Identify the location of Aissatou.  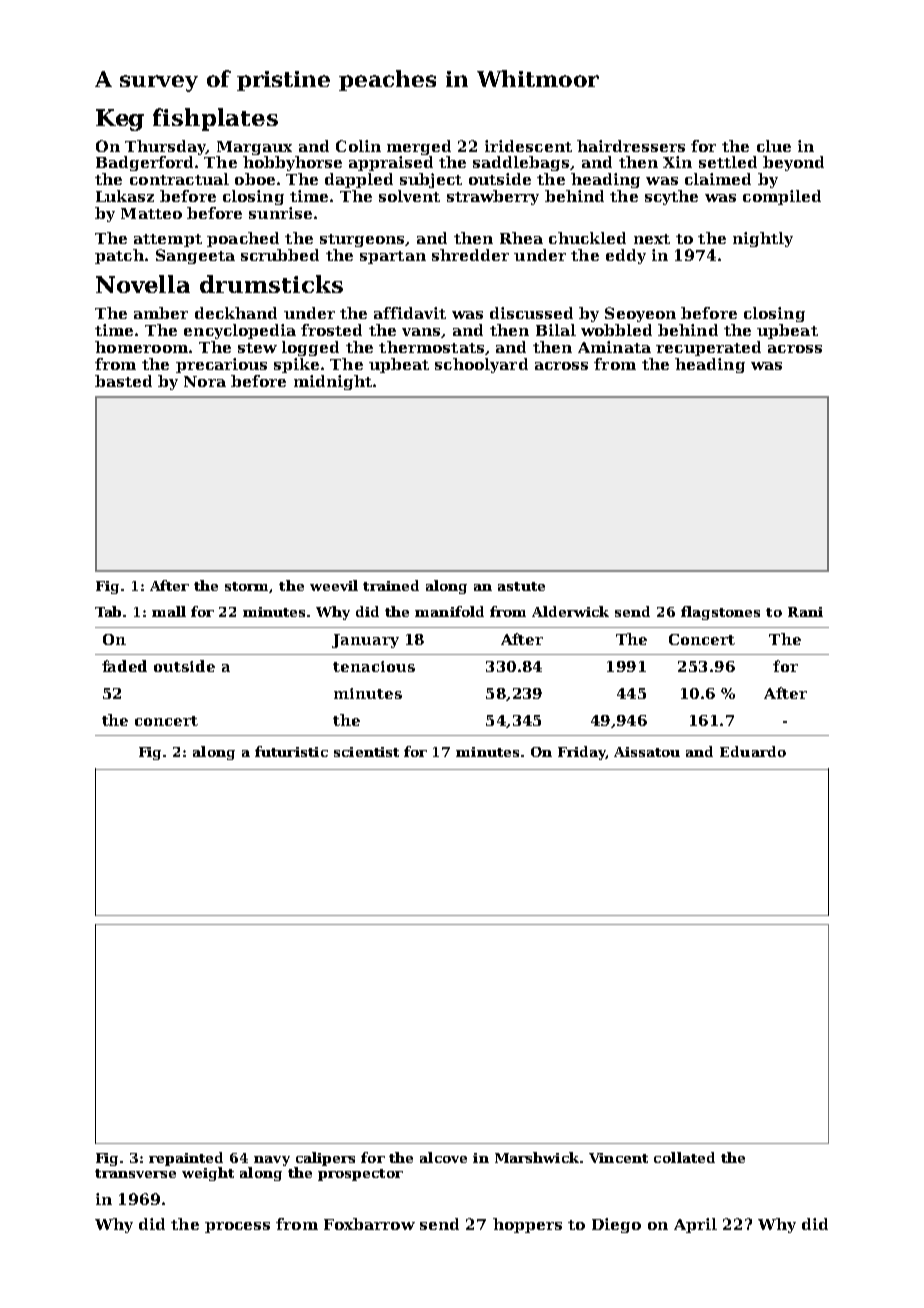
(647, 752).
